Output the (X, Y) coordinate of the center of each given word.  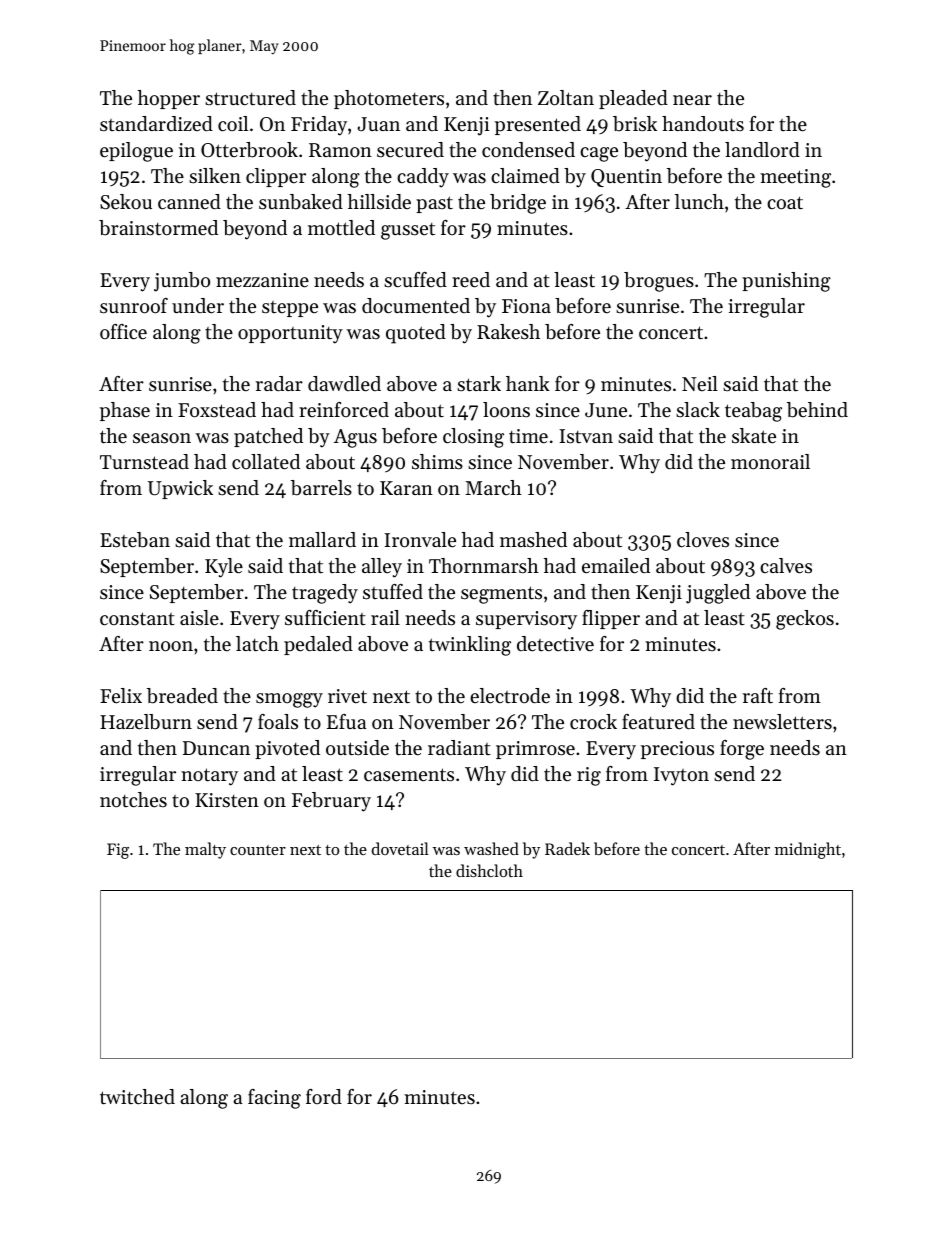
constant (137, 619)
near (692, 100)
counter (258, 850)
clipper (276, 177)
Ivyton (681, 776)
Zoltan (566, 98)
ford (324, 1096)
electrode (510, 696)
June (606, 410)
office (123, 331)
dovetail (400, 848)
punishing (786, 282)
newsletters (782, 722)
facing (274, 1099)
